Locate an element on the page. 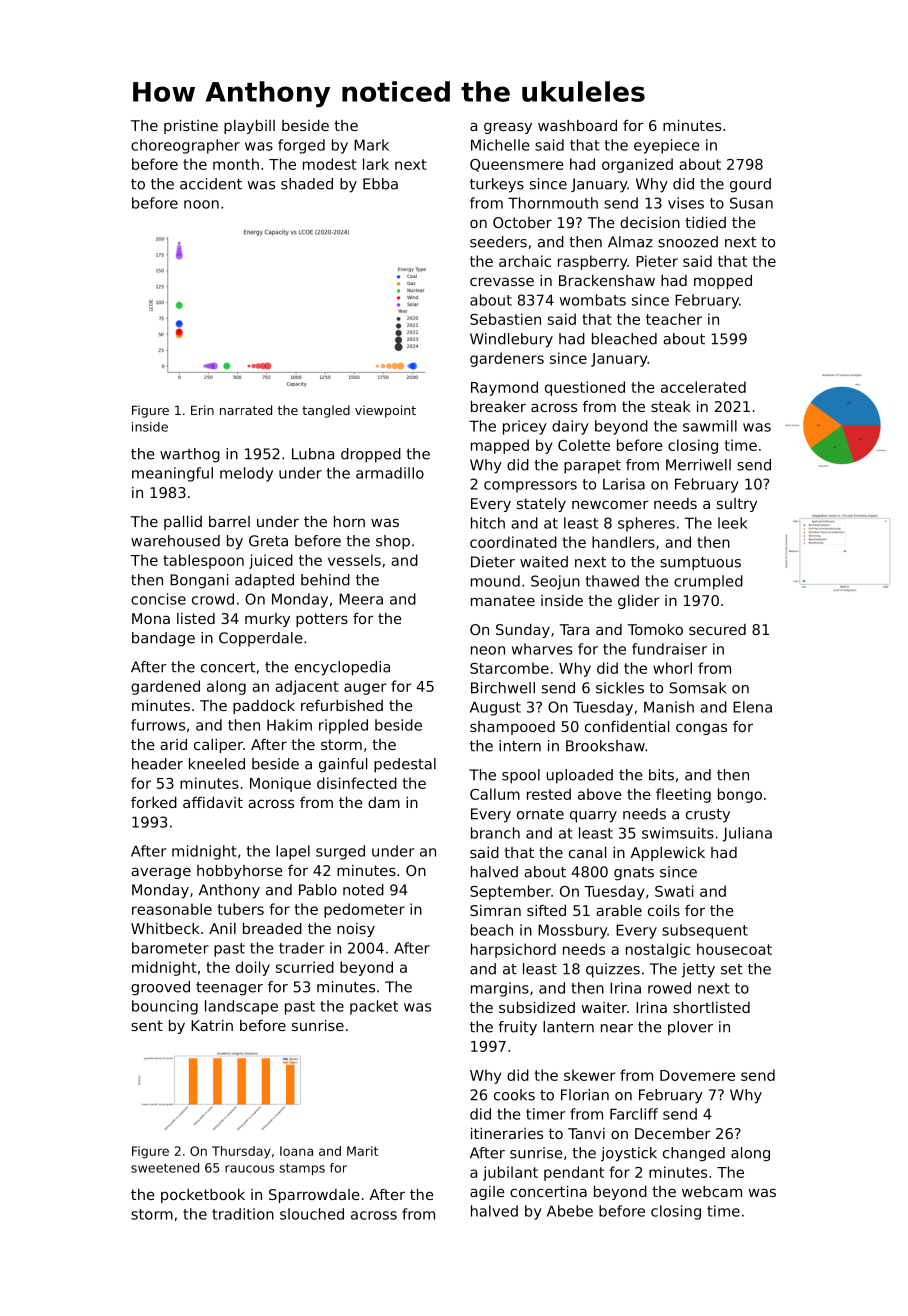 The image size is (908, 1316). shop is located at coordinates (393, 542).
